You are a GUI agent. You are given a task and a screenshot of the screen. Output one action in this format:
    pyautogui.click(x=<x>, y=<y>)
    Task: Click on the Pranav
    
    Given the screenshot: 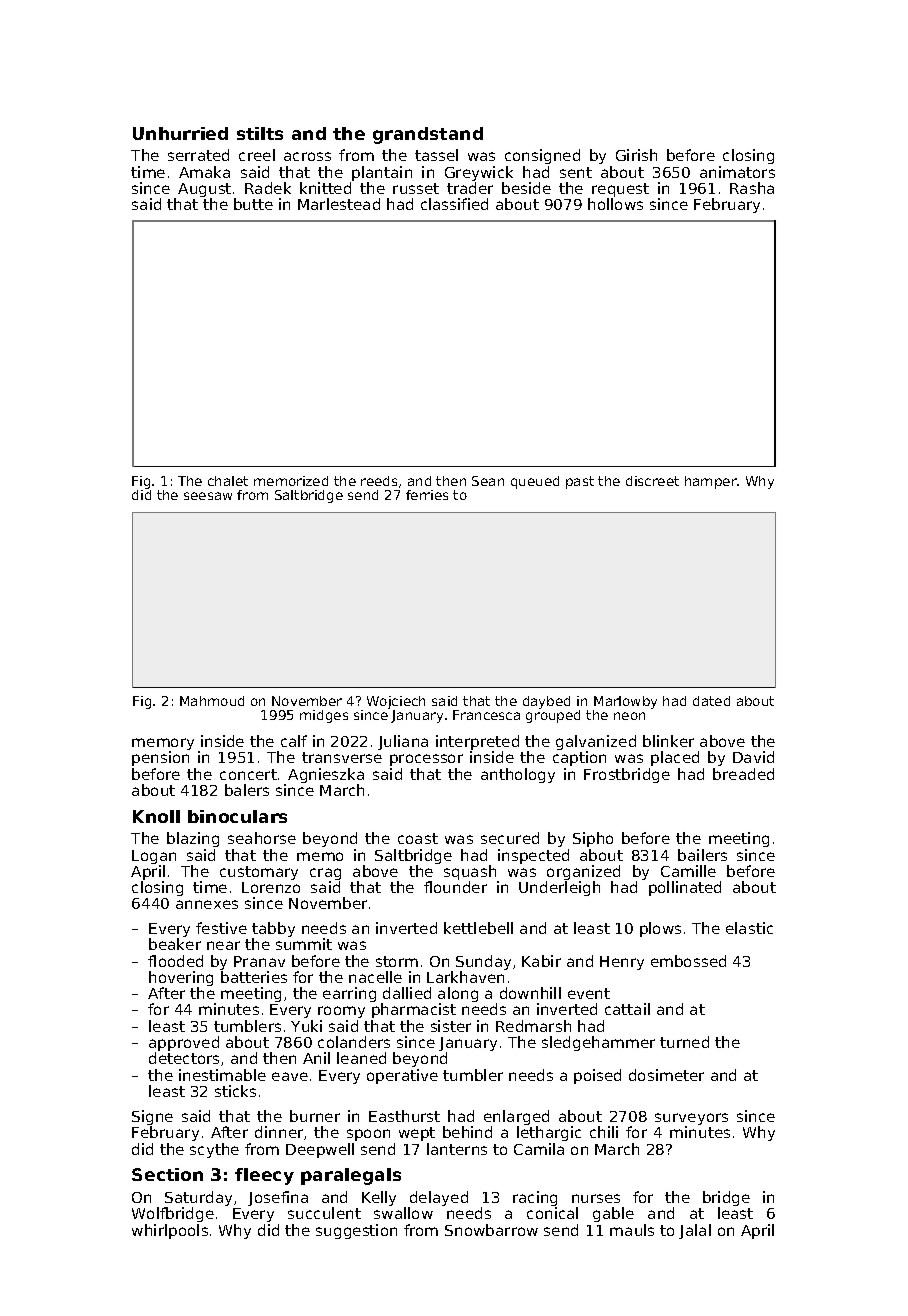 What is the action you would take?
    pyautogui.click(x=259, y=961)
